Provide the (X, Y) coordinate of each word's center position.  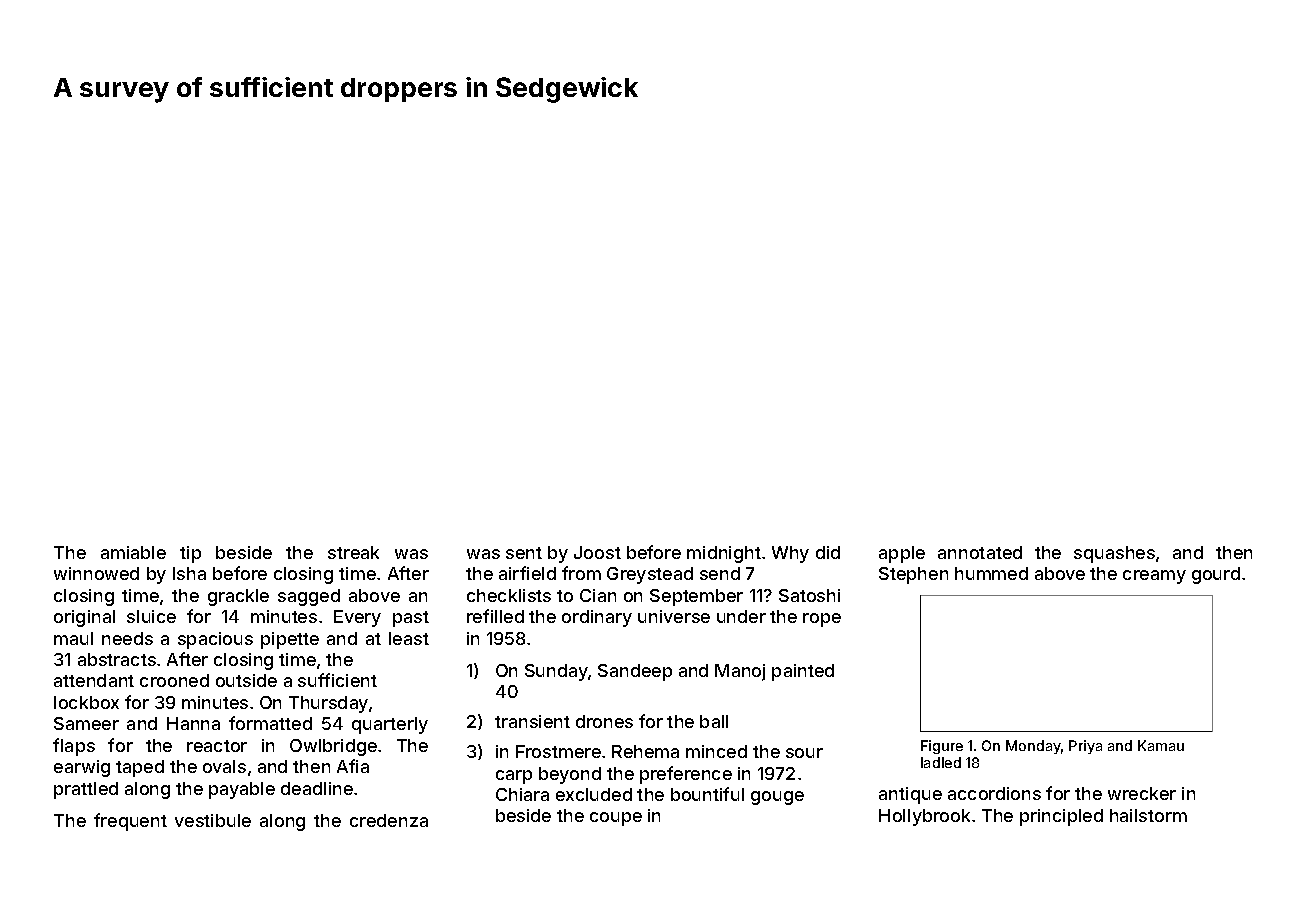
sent (524, 553)
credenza (389, 820)
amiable (133, 552)
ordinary (597, 618)
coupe (616, 819)
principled (1061, 817)
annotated (980, 552)
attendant (94, 680)
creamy (1154, 577)
